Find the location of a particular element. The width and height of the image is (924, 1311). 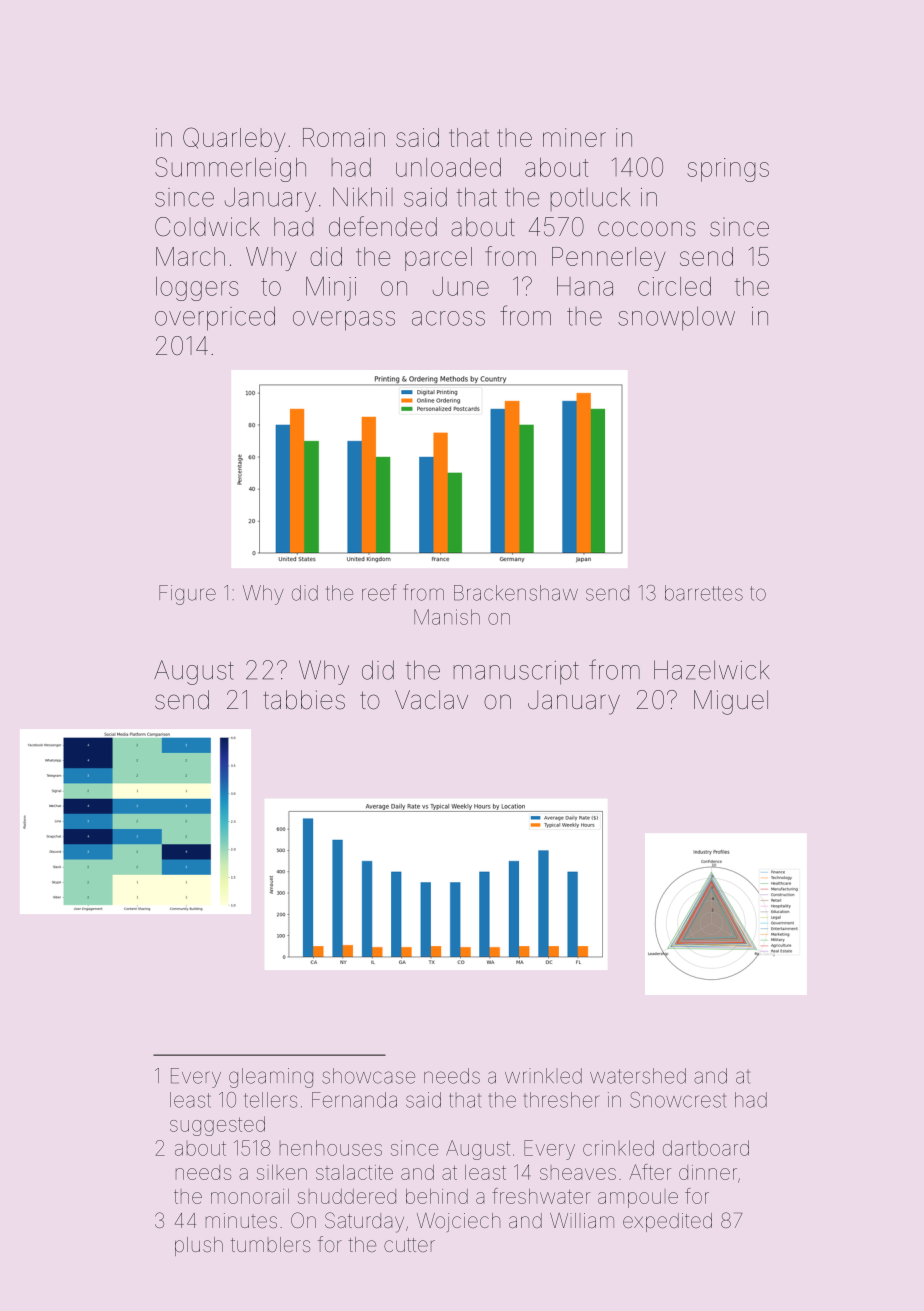

reef is located at coordinates (379, 592).
